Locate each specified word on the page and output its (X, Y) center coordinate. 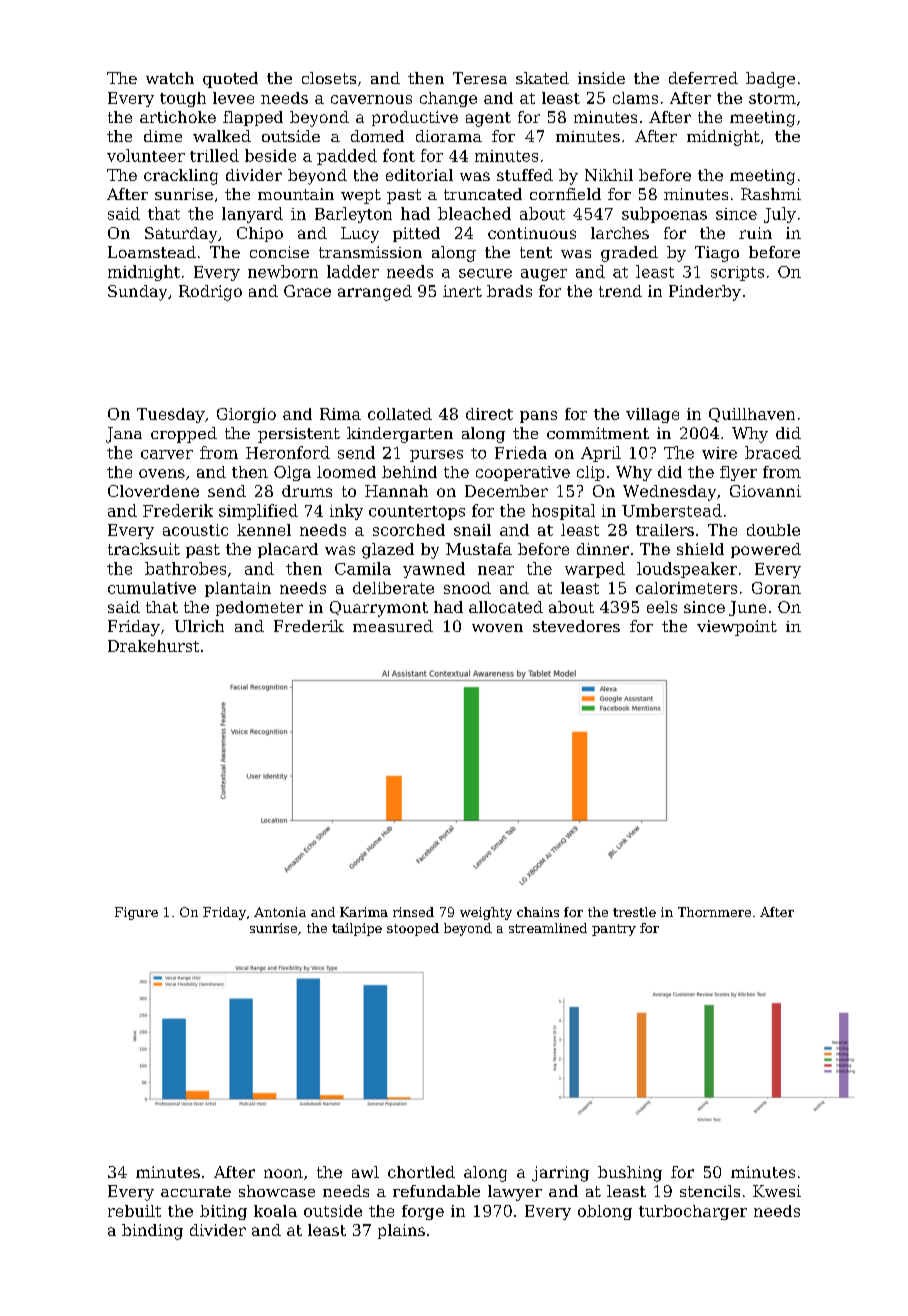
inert (462, 291)
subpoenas (664, 215)
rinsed (413, 912)
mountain (296, 194)
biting (223, 1212)
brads (509, 291)
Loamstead (152, 252)
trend (620, 291)
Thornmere (714, 912)
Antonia (280, 912)
